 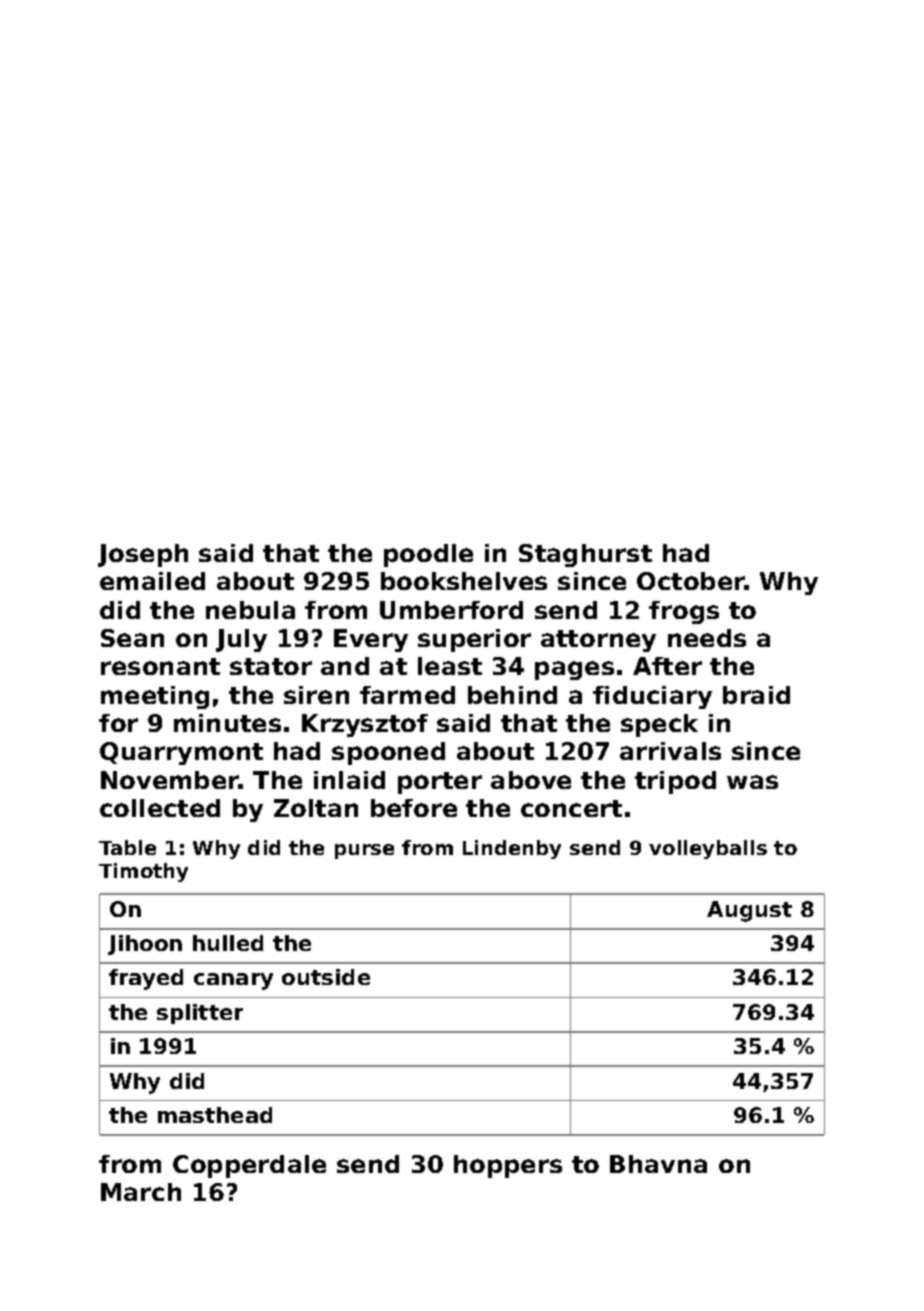 What do you see at coordinates (160, 666) in the document?
I see `resonant` at bounding box center [160, 666].
